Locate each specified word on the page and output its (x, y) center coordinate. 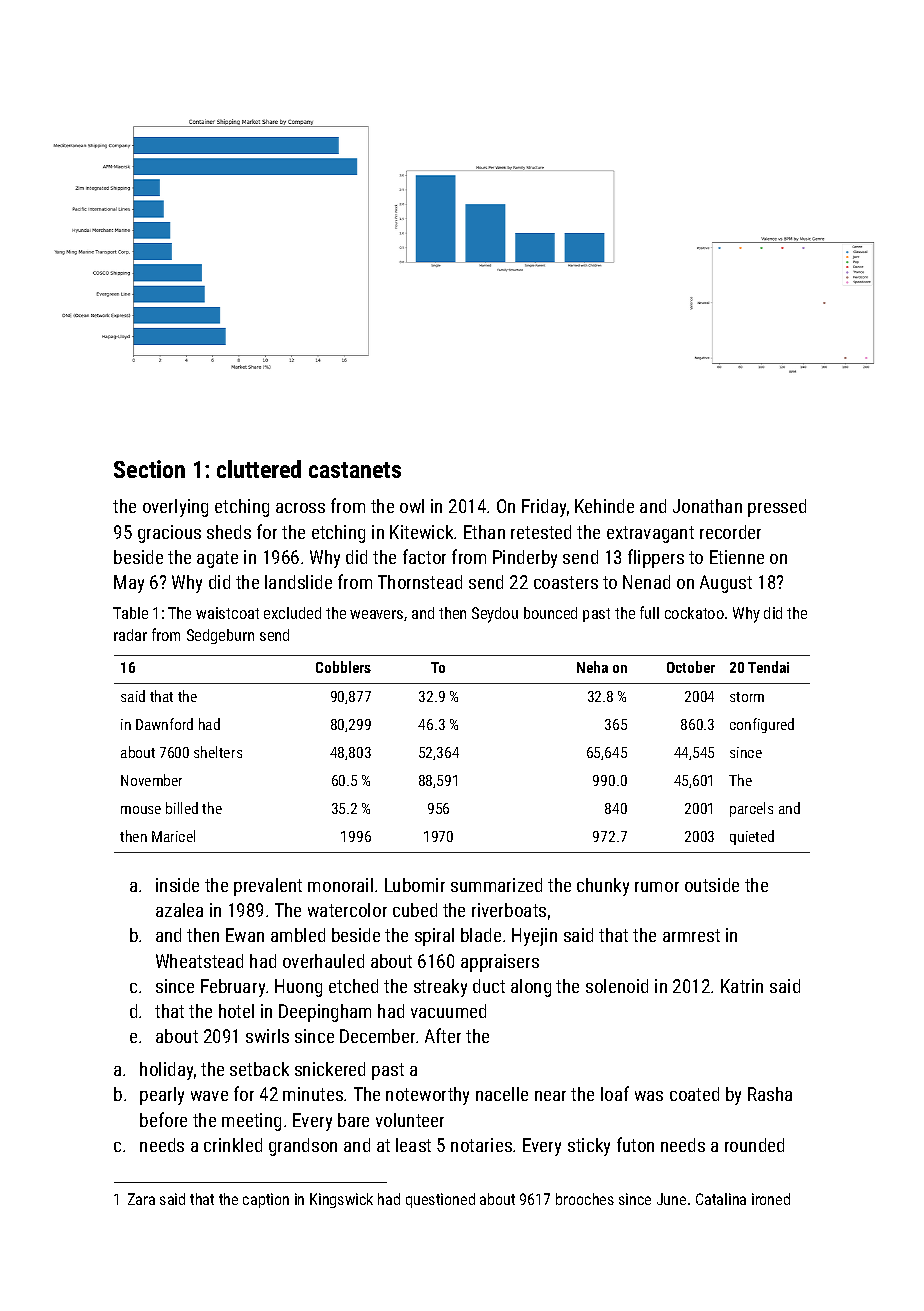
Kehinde (604, 506)
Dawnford (164, 724)
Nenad (646, 582)
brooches (585, 1199)
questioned (440, 1200)
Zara (141, 1199)
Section (149, 469)
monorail (340, 885)
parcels (751, 809)
